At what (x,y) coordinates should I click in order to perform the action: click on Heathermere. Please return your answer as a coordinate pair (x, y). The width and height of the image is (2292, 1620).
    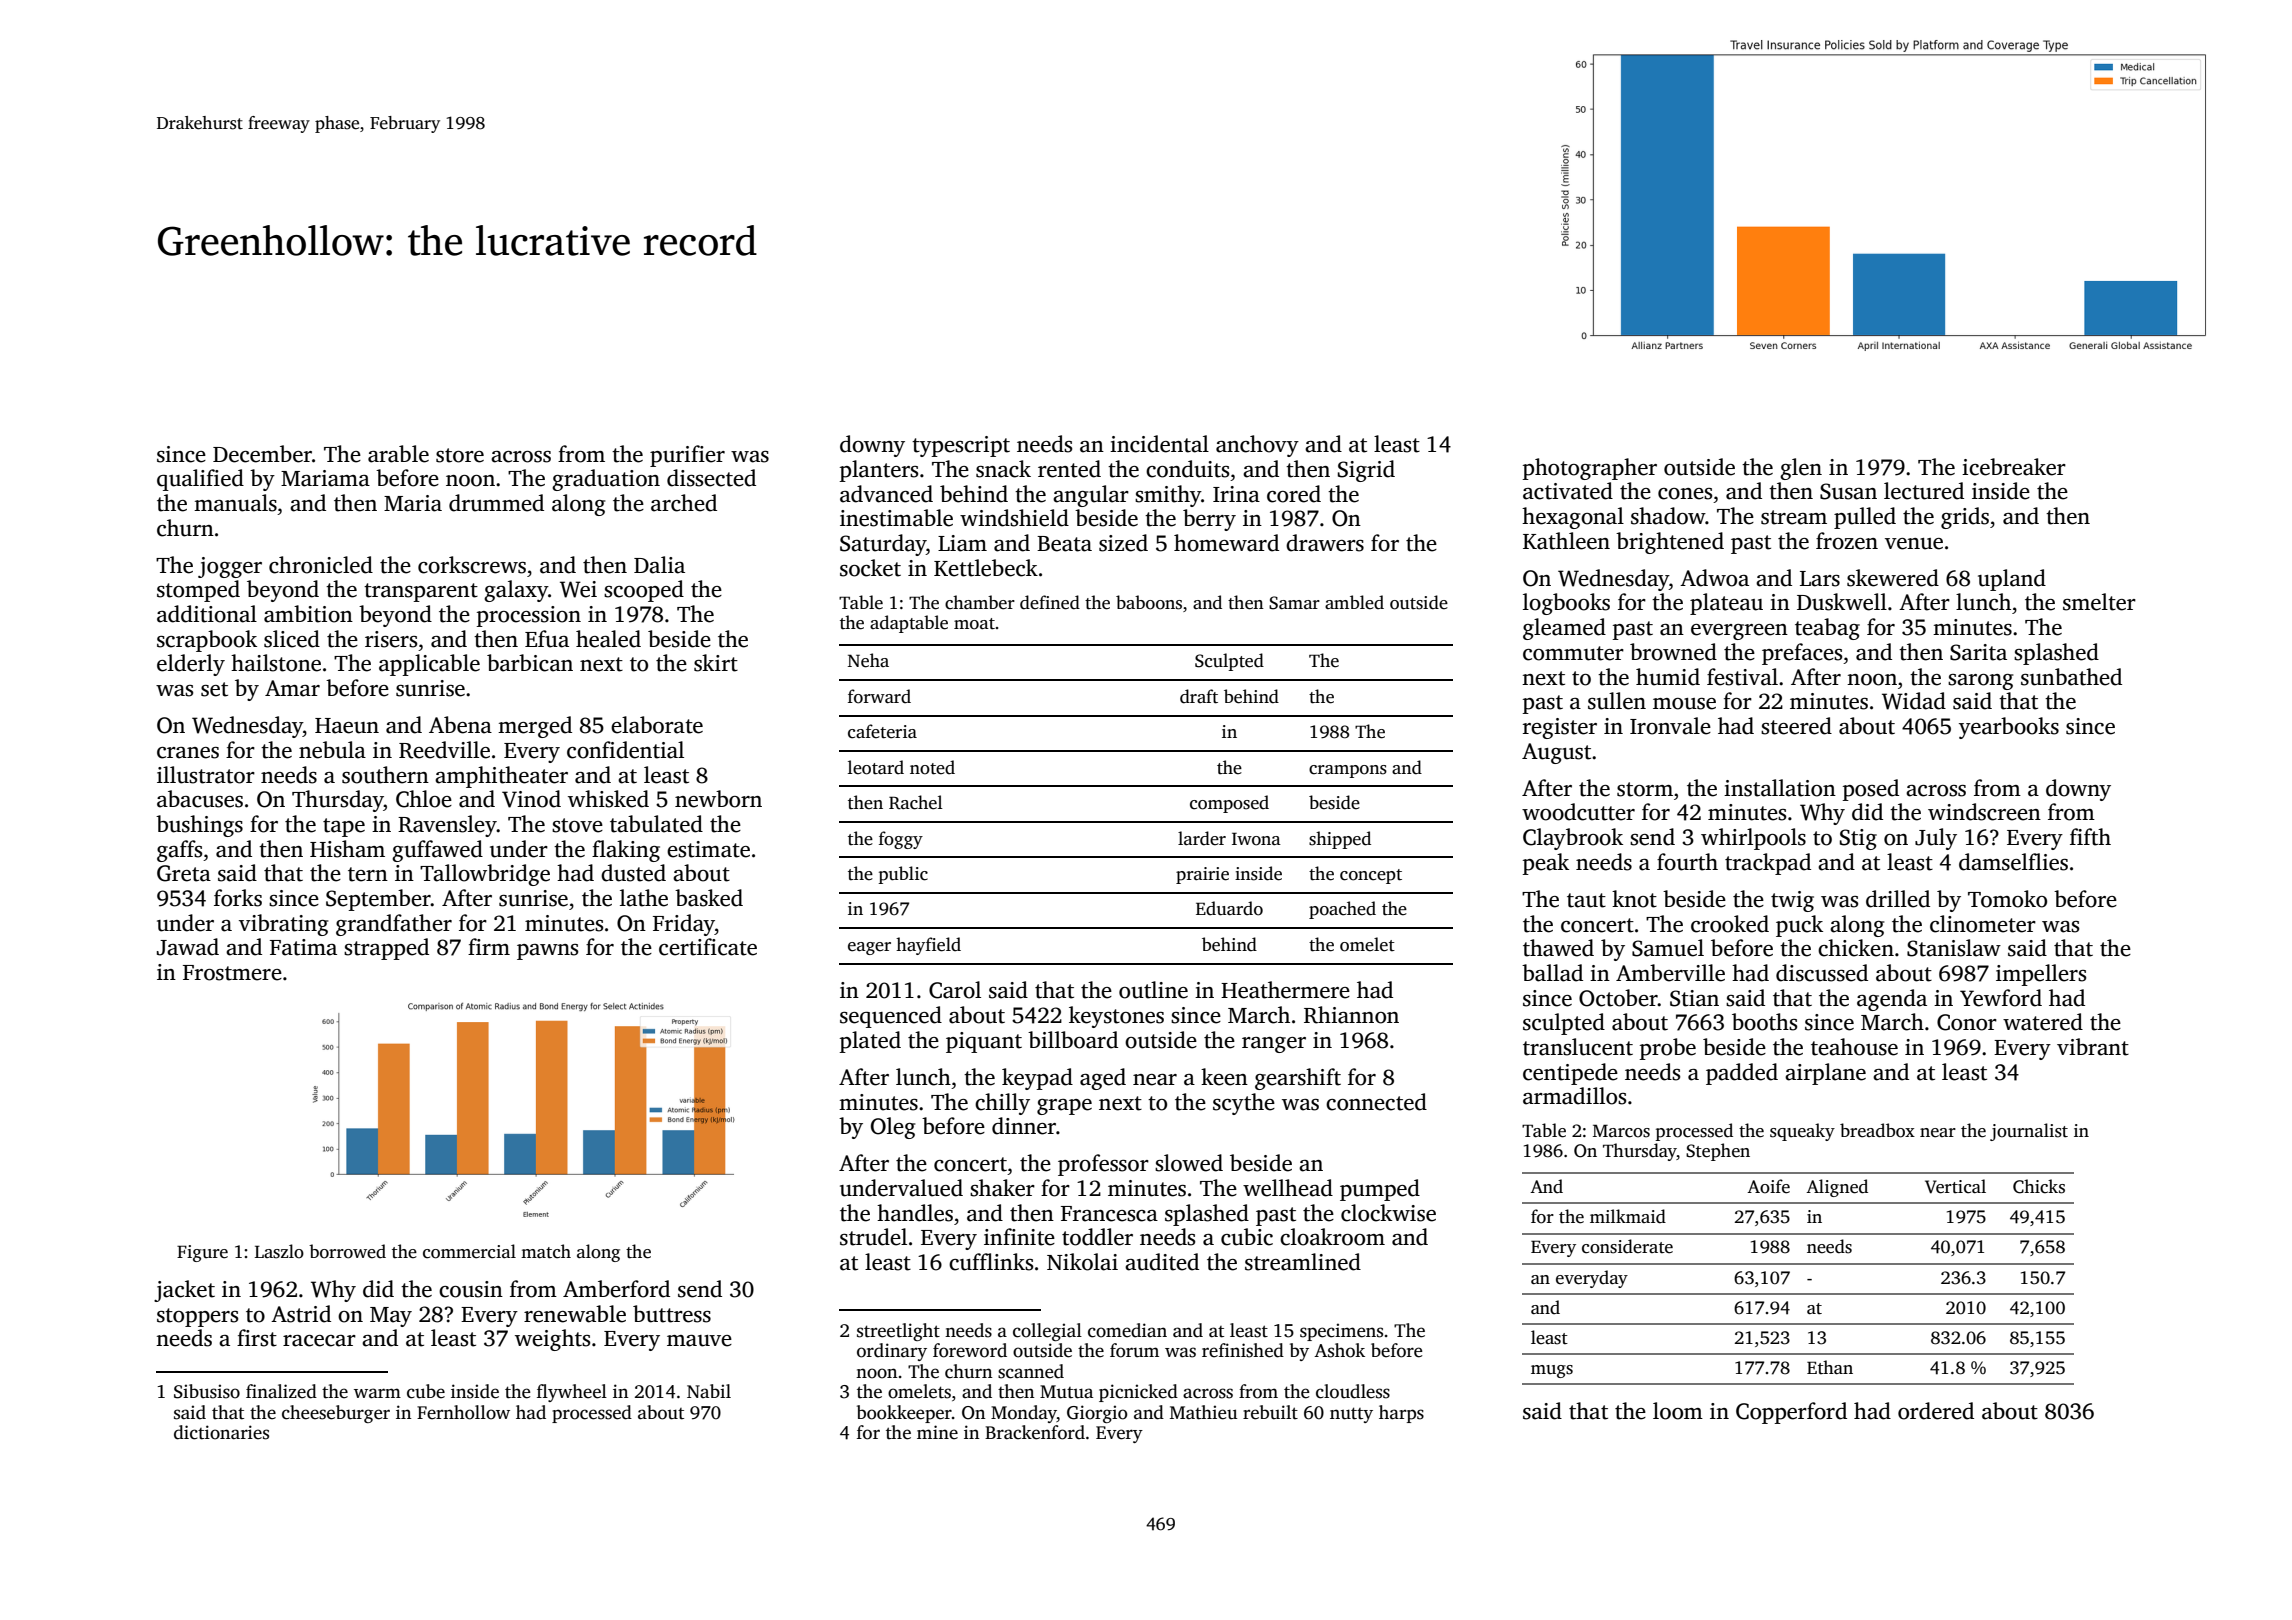
    Looking at the image, I should click on (1285, 990).
